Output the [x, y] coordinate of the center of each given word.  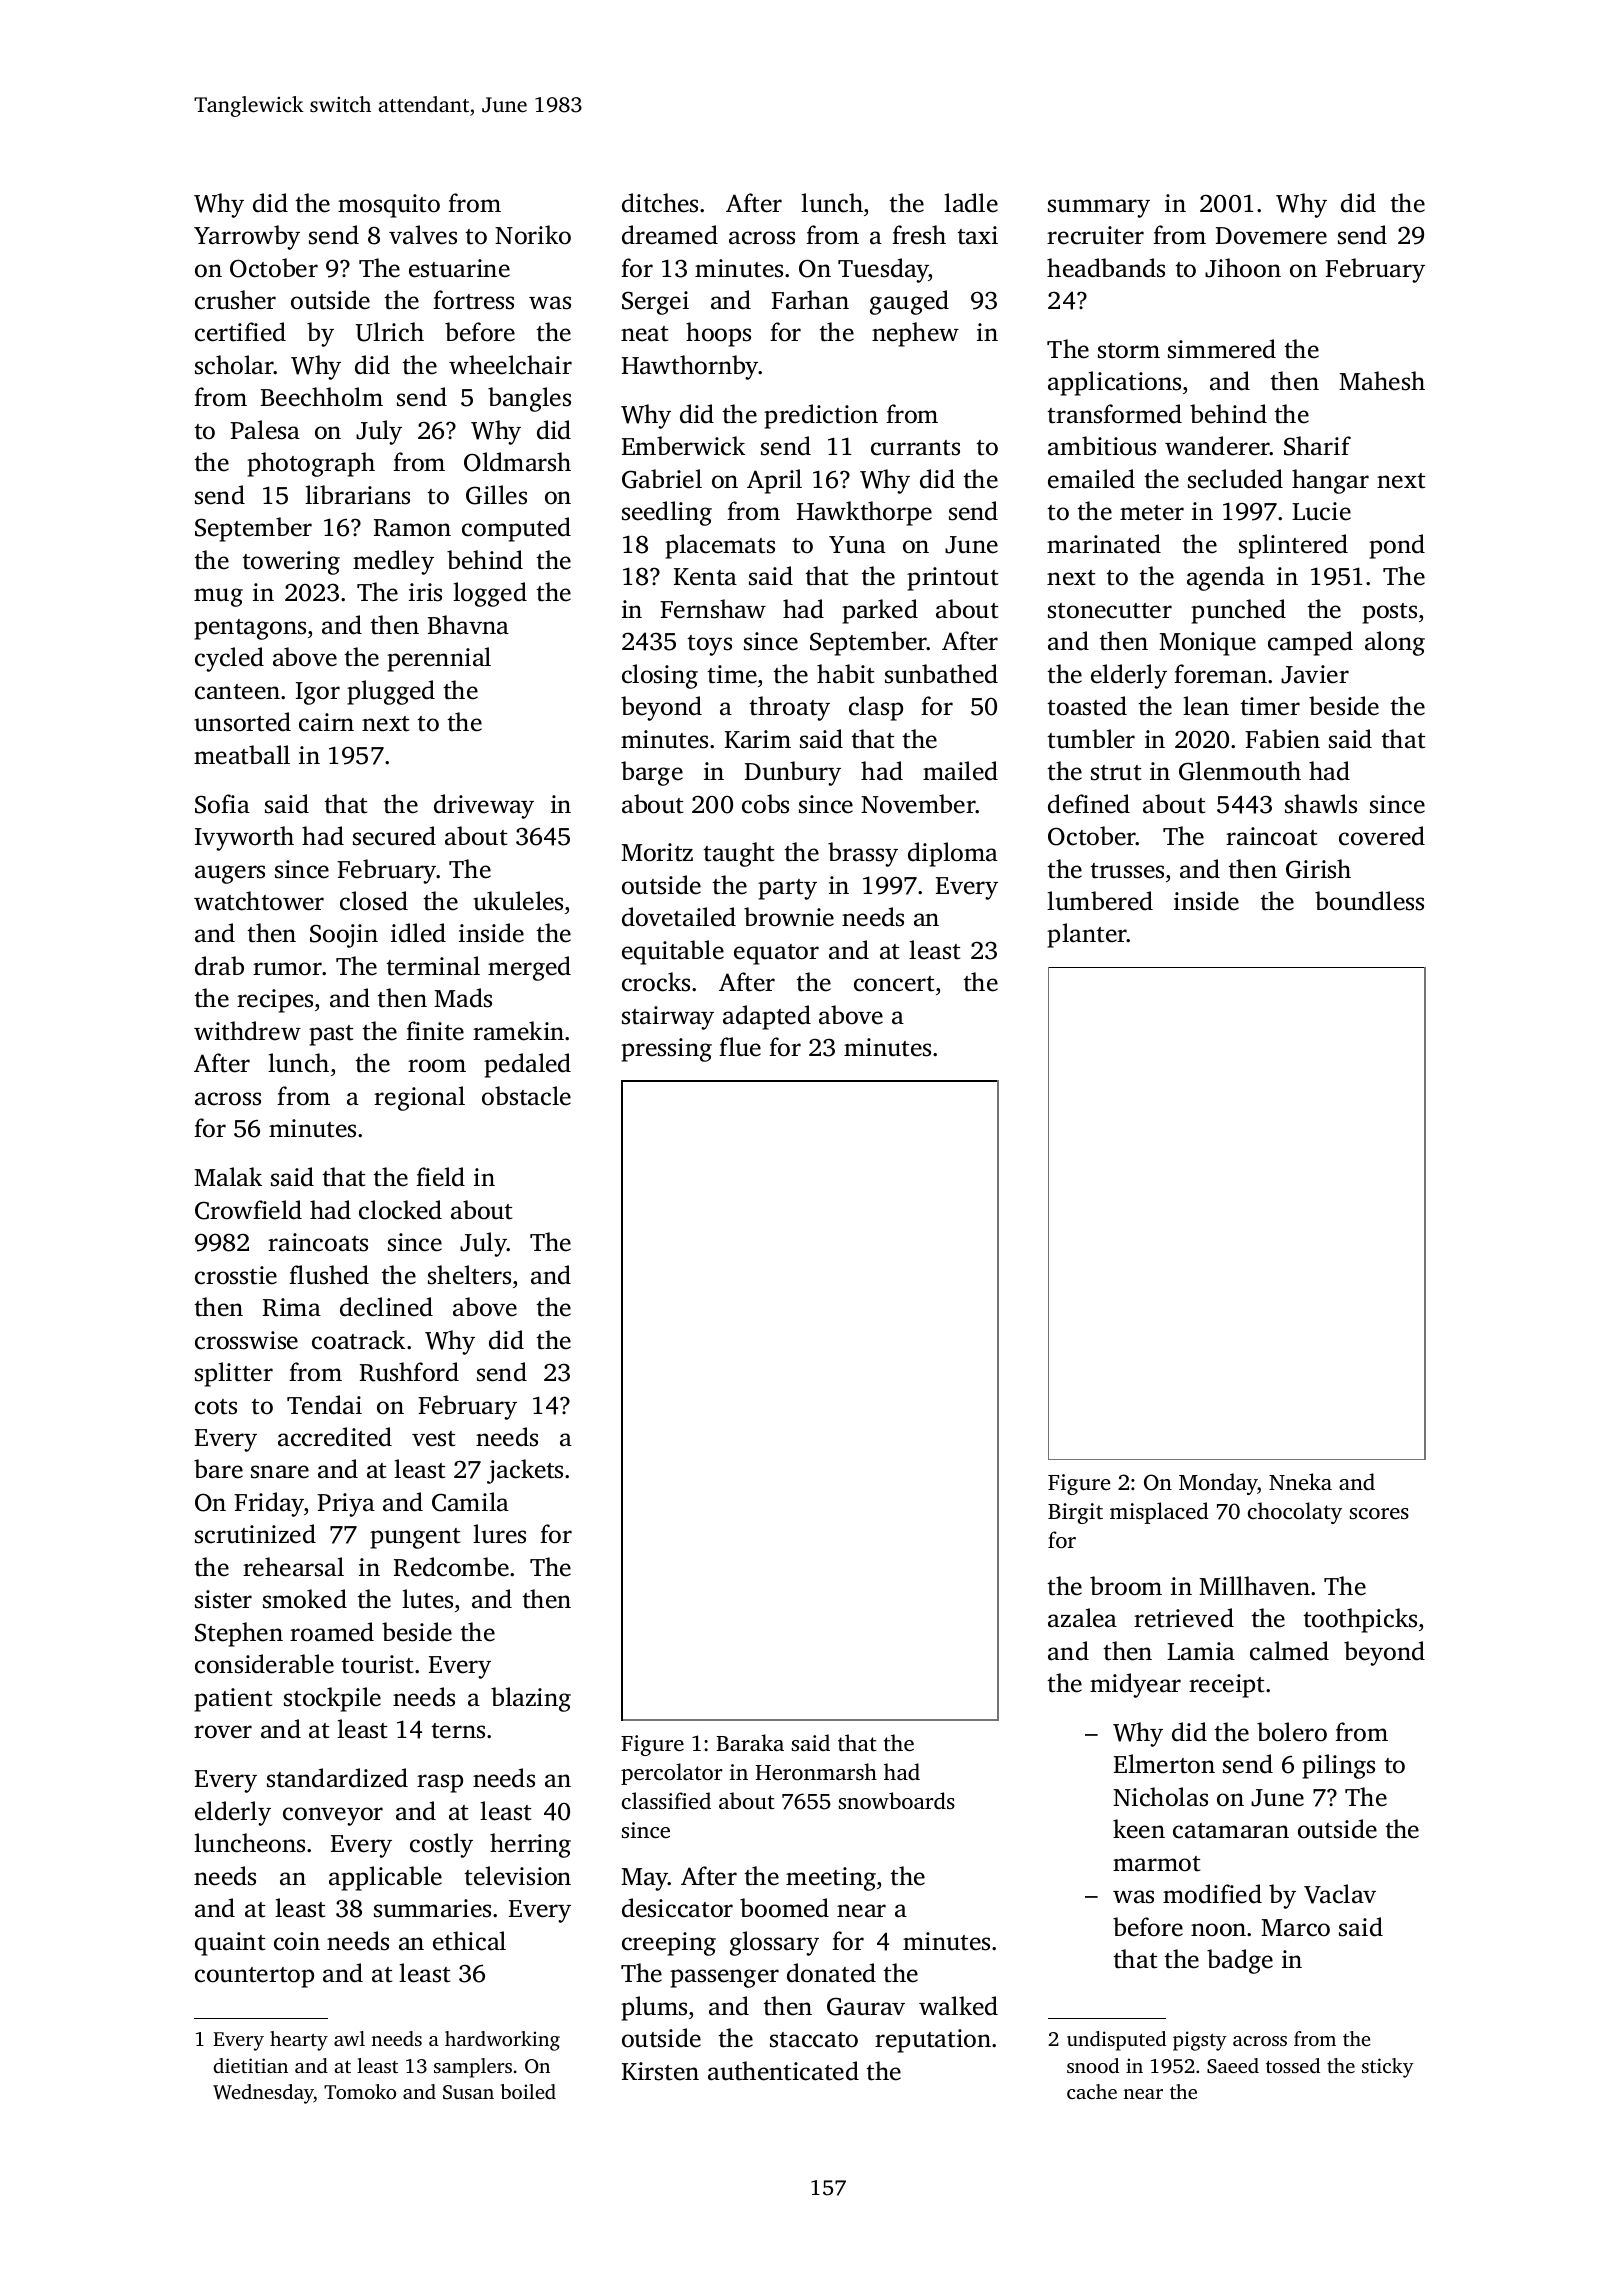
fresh [919, 235]
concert [894, 984]
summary [1099, 208]
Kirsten [660, 2071]
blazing [531, 1699]
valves [423, 235]
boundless [1369, 901]
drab [219, 966]
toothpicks [1360, 1620]
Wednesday [263, 2094]
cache [1092, 2091]
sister [223, 1599]
